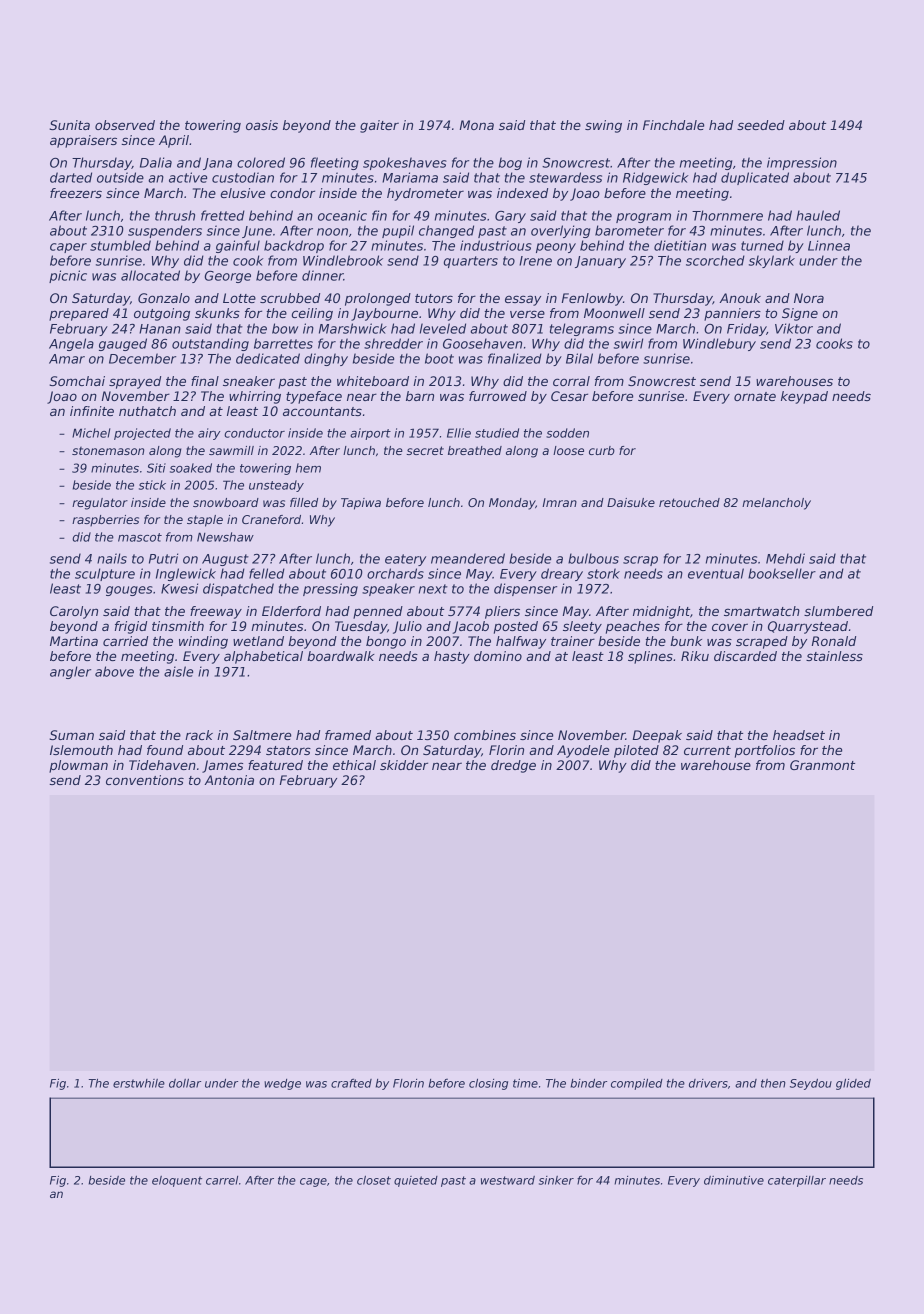 The image size is (924, 1314). Describe the element at coordinates (657, 736) in the screenshot. I see `Deepak` at that location.
